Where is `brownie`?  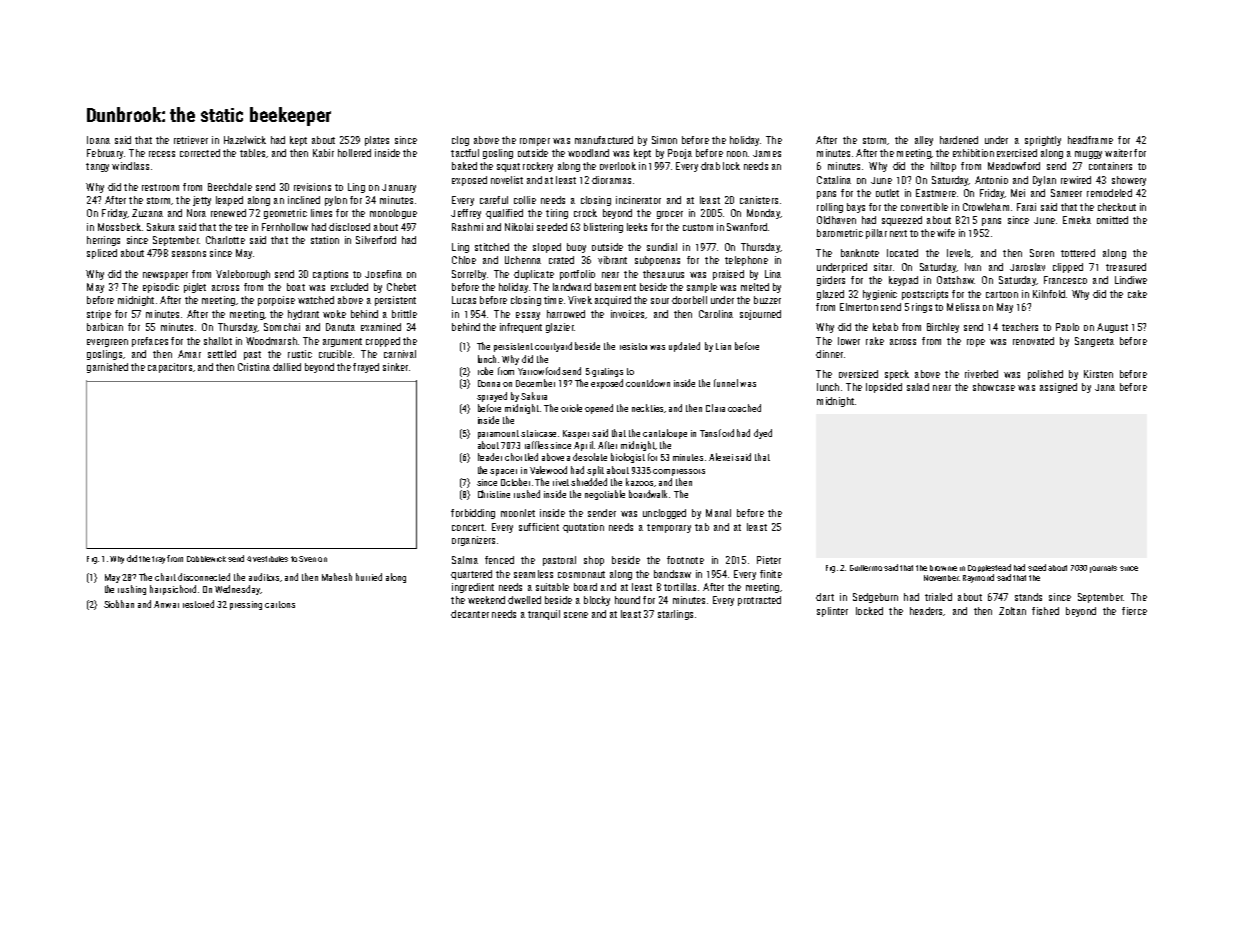
brownie is located at coordinates (943, 568).
